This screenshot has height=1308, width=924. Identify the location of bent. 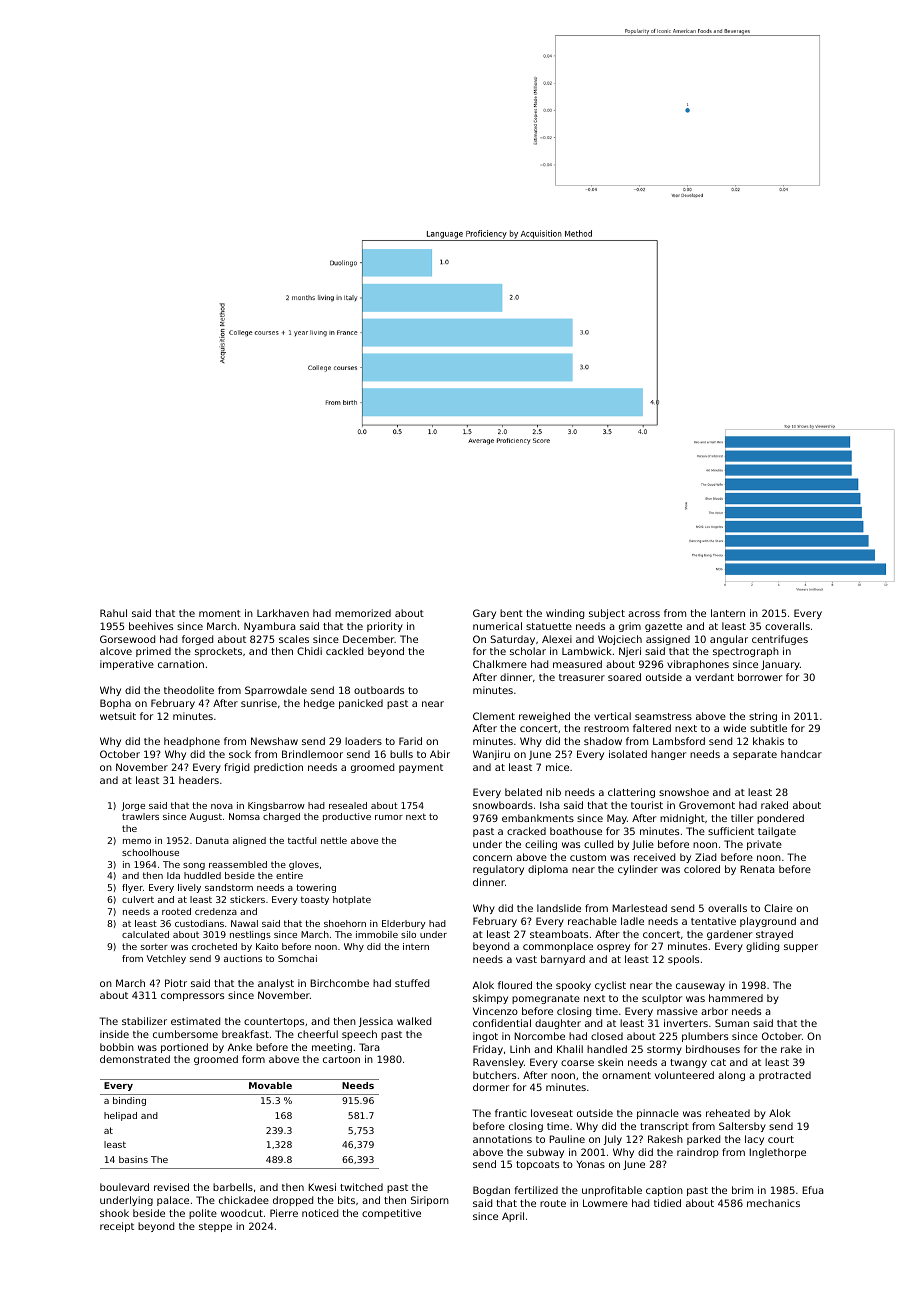
(511, 613).
